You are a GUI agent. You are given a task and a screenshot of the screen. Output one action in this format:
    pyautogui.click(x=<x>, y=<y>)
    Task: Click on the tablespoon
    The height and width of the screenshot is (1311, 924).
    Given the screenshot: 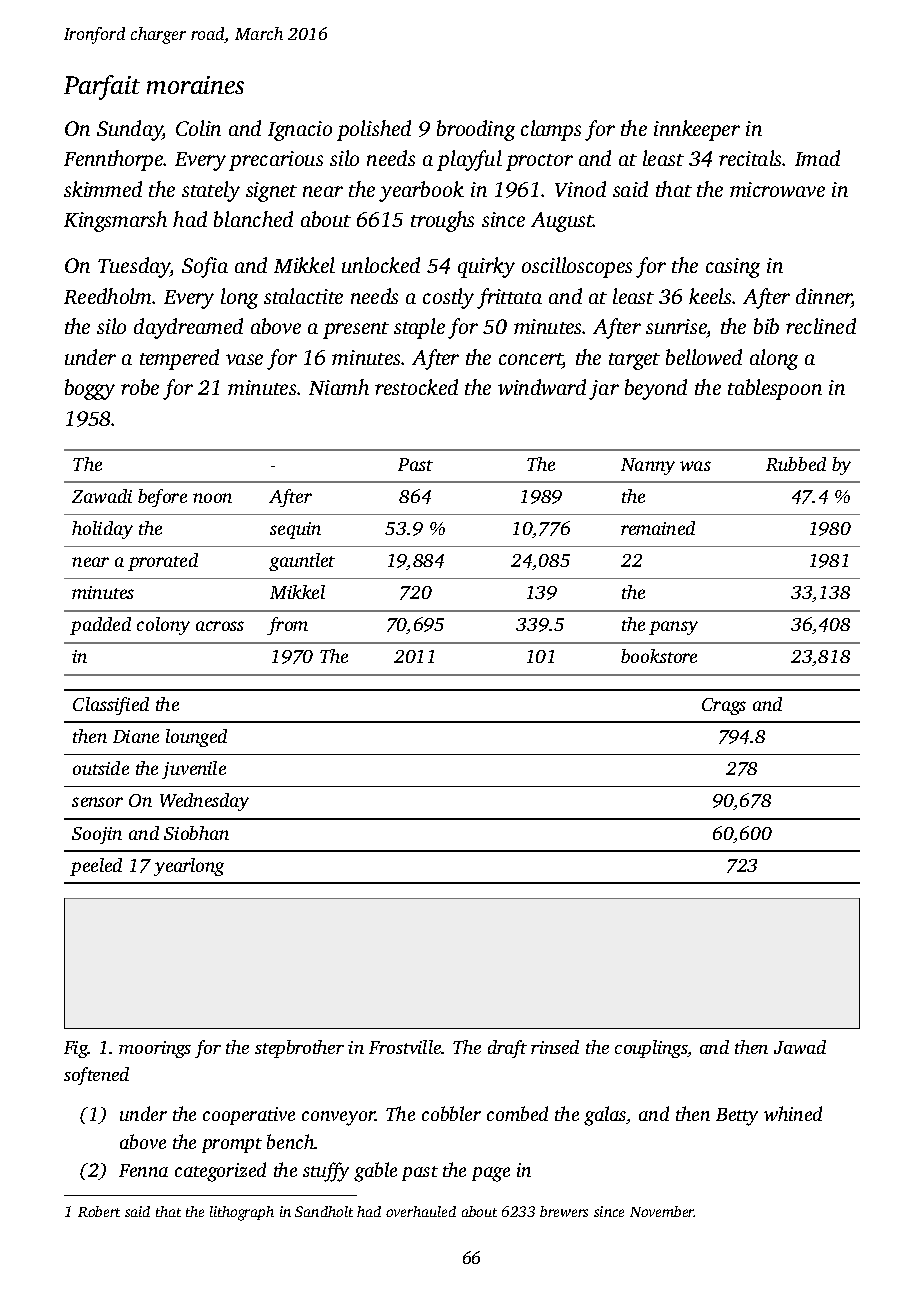 What is the action you would take?
    pyautogui.click(x=775, y=389)
